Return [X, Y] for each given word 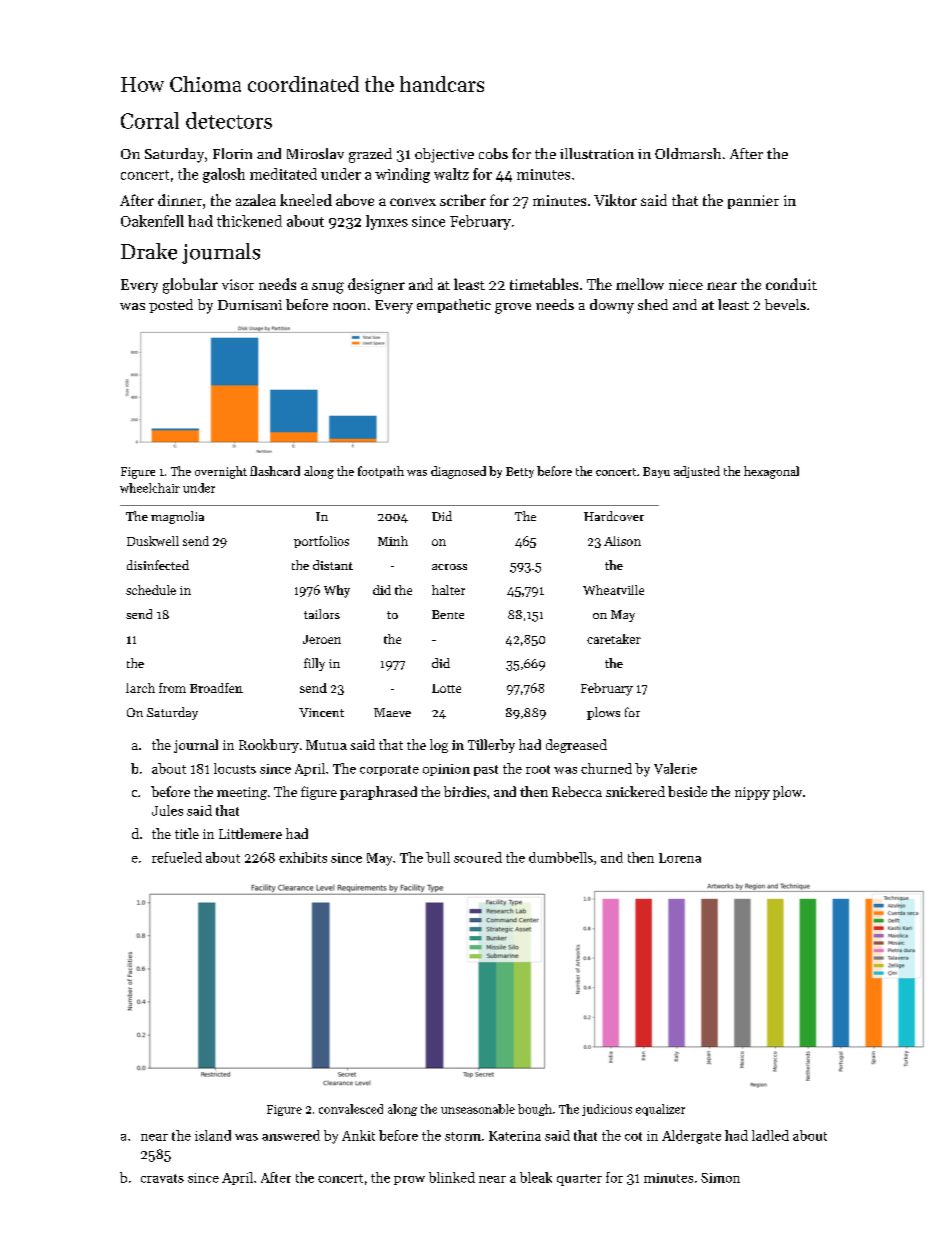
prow [409, 1180]
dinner [180, 200]
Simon [720, 1178]
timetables [544, 284]
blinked [452, 1177]
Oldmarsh [688, 153]
